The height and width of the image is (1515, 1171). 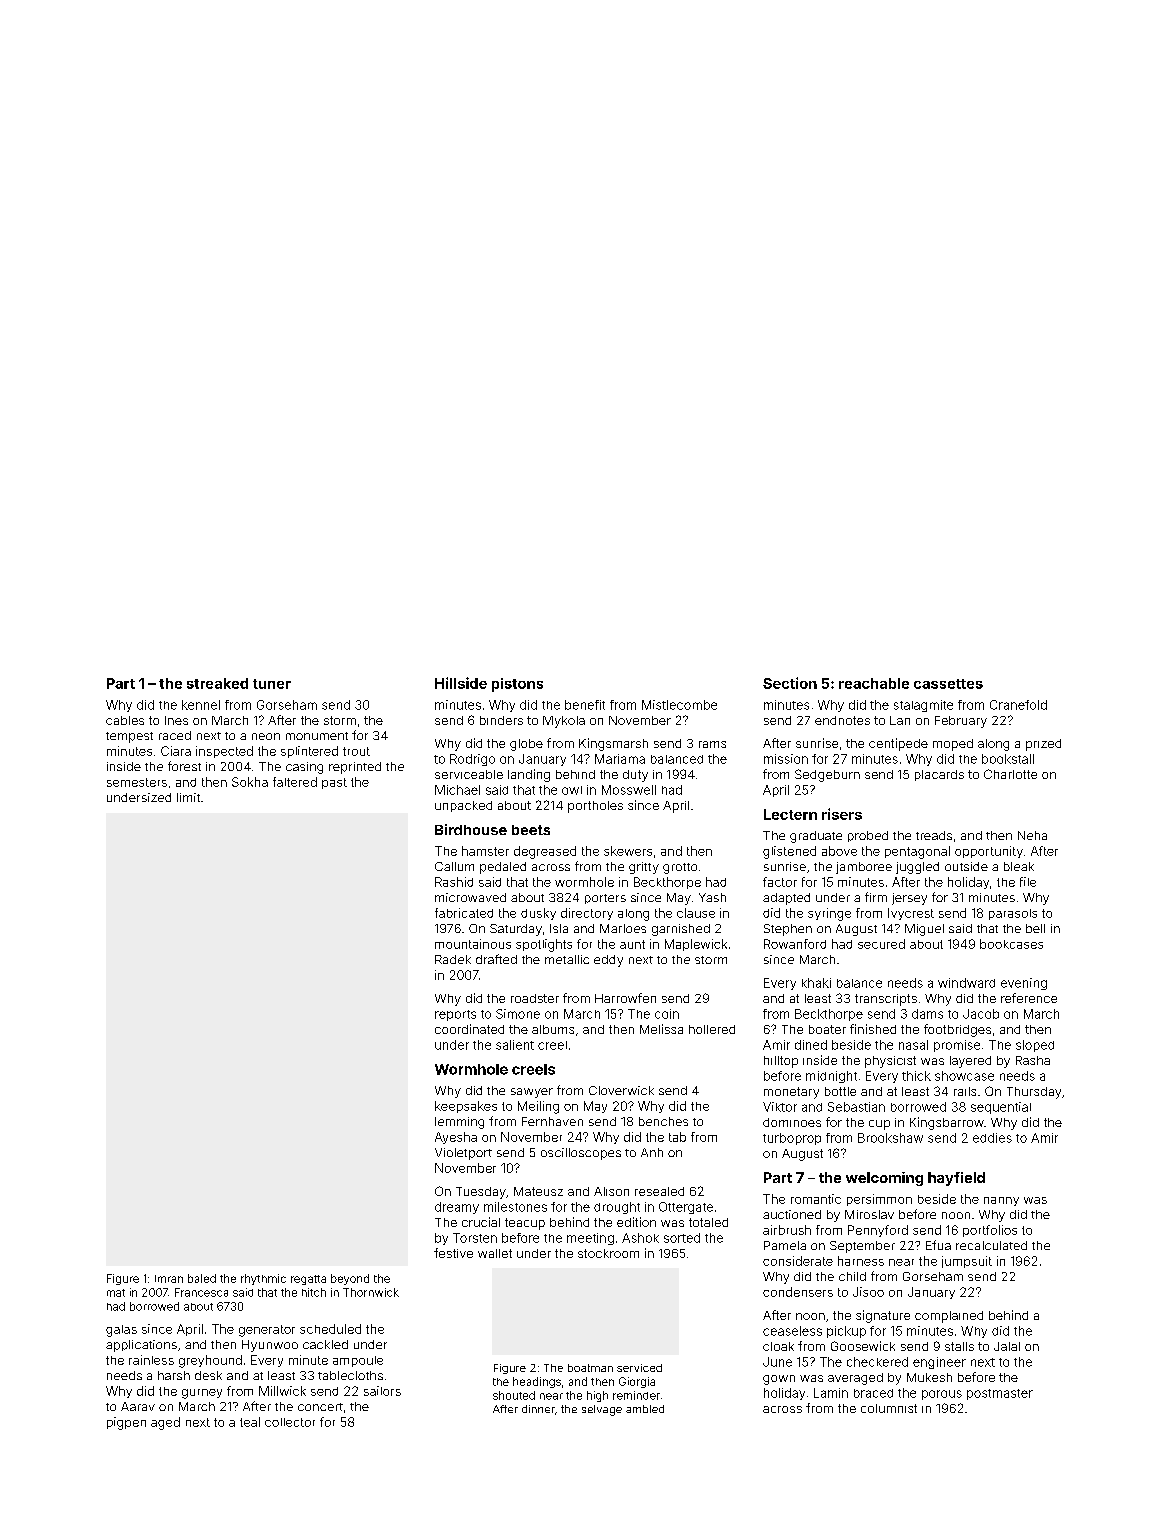 I want to click on pistons, so click(x=517, y=685).
